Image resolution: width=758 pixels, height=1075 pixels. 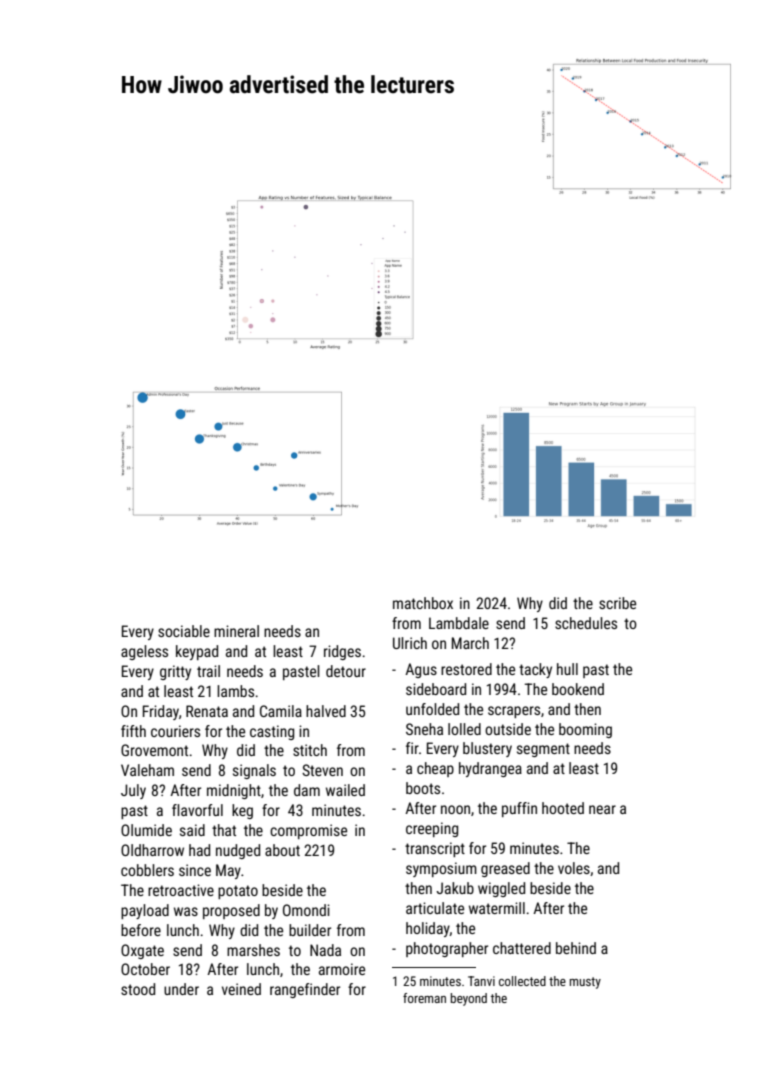 What do you see at coordinates (147, 770) in the screenshot?
I see `Valeham` at bounding box center [147, 770].
